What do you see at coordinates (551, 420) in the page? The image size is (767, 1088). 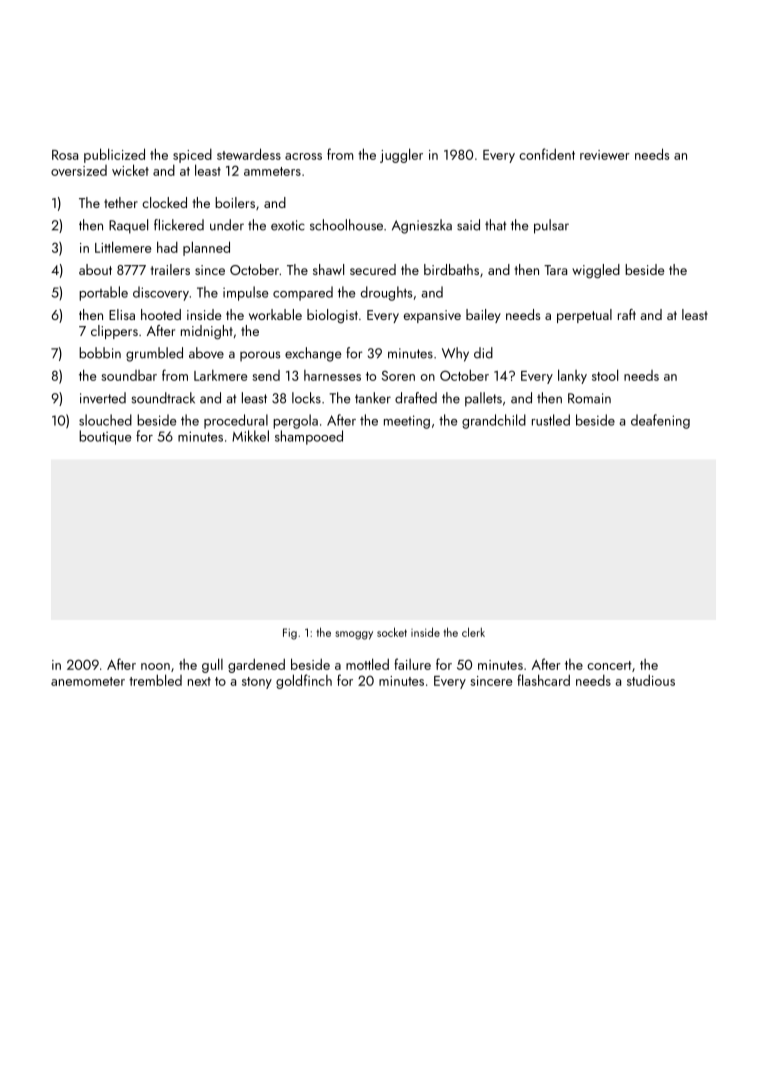 I see `rustled` at bounding box center [551, 420].
